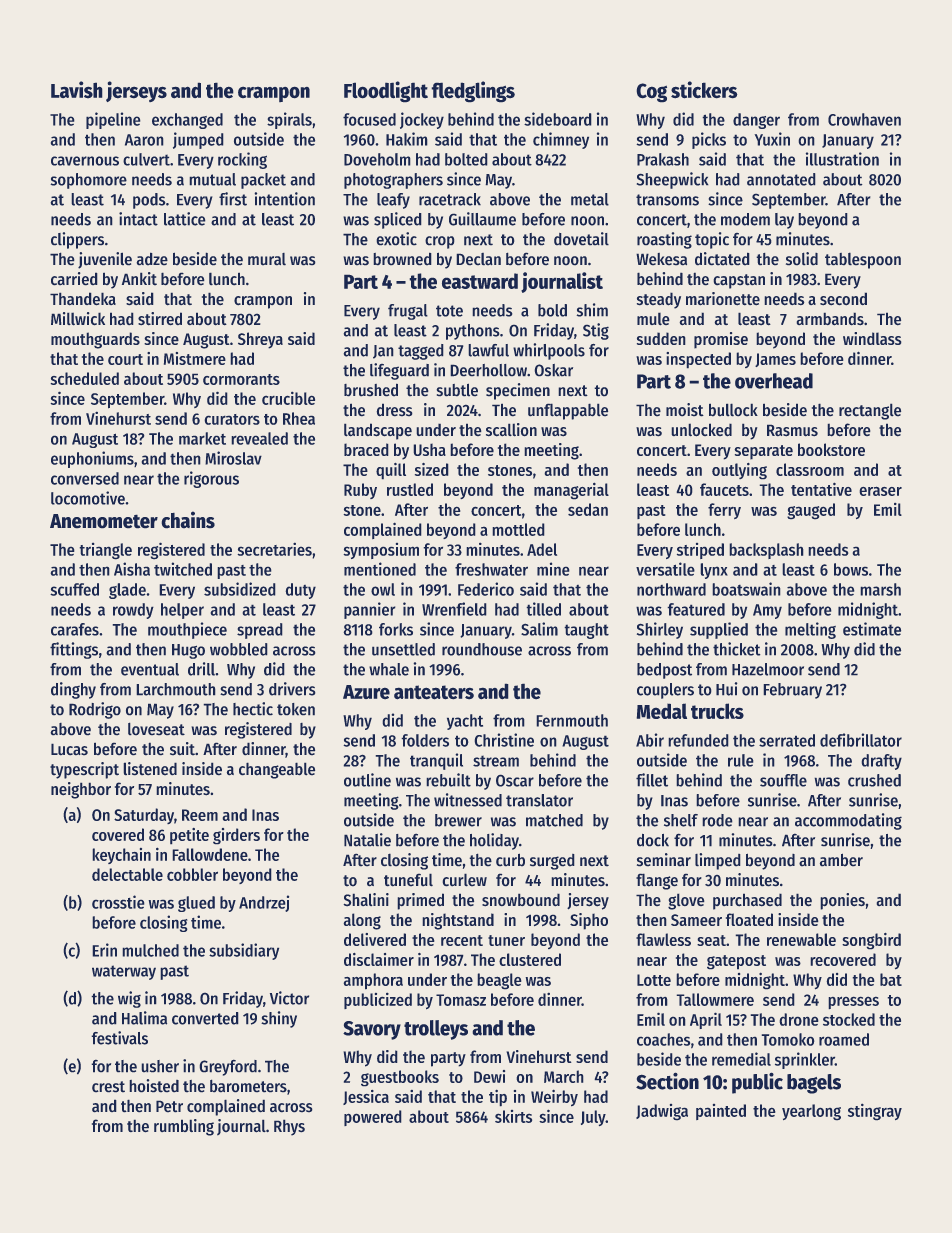  I want to click on converted, so click(205, 1018).
